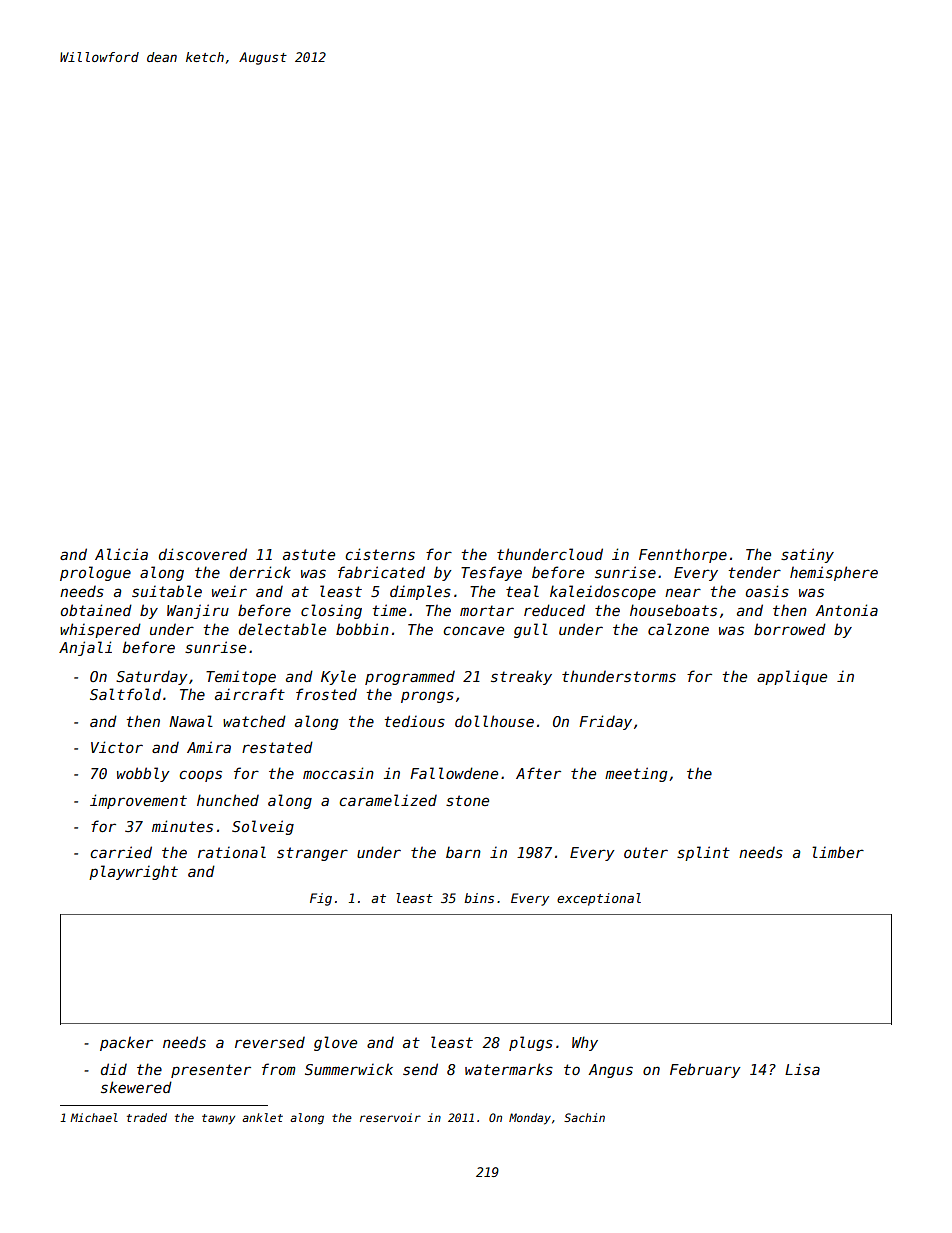 The width and height of the image is (952, 1233). Describe the element at coordinates (167, 591) in the image. I see `suitable` at that location.
